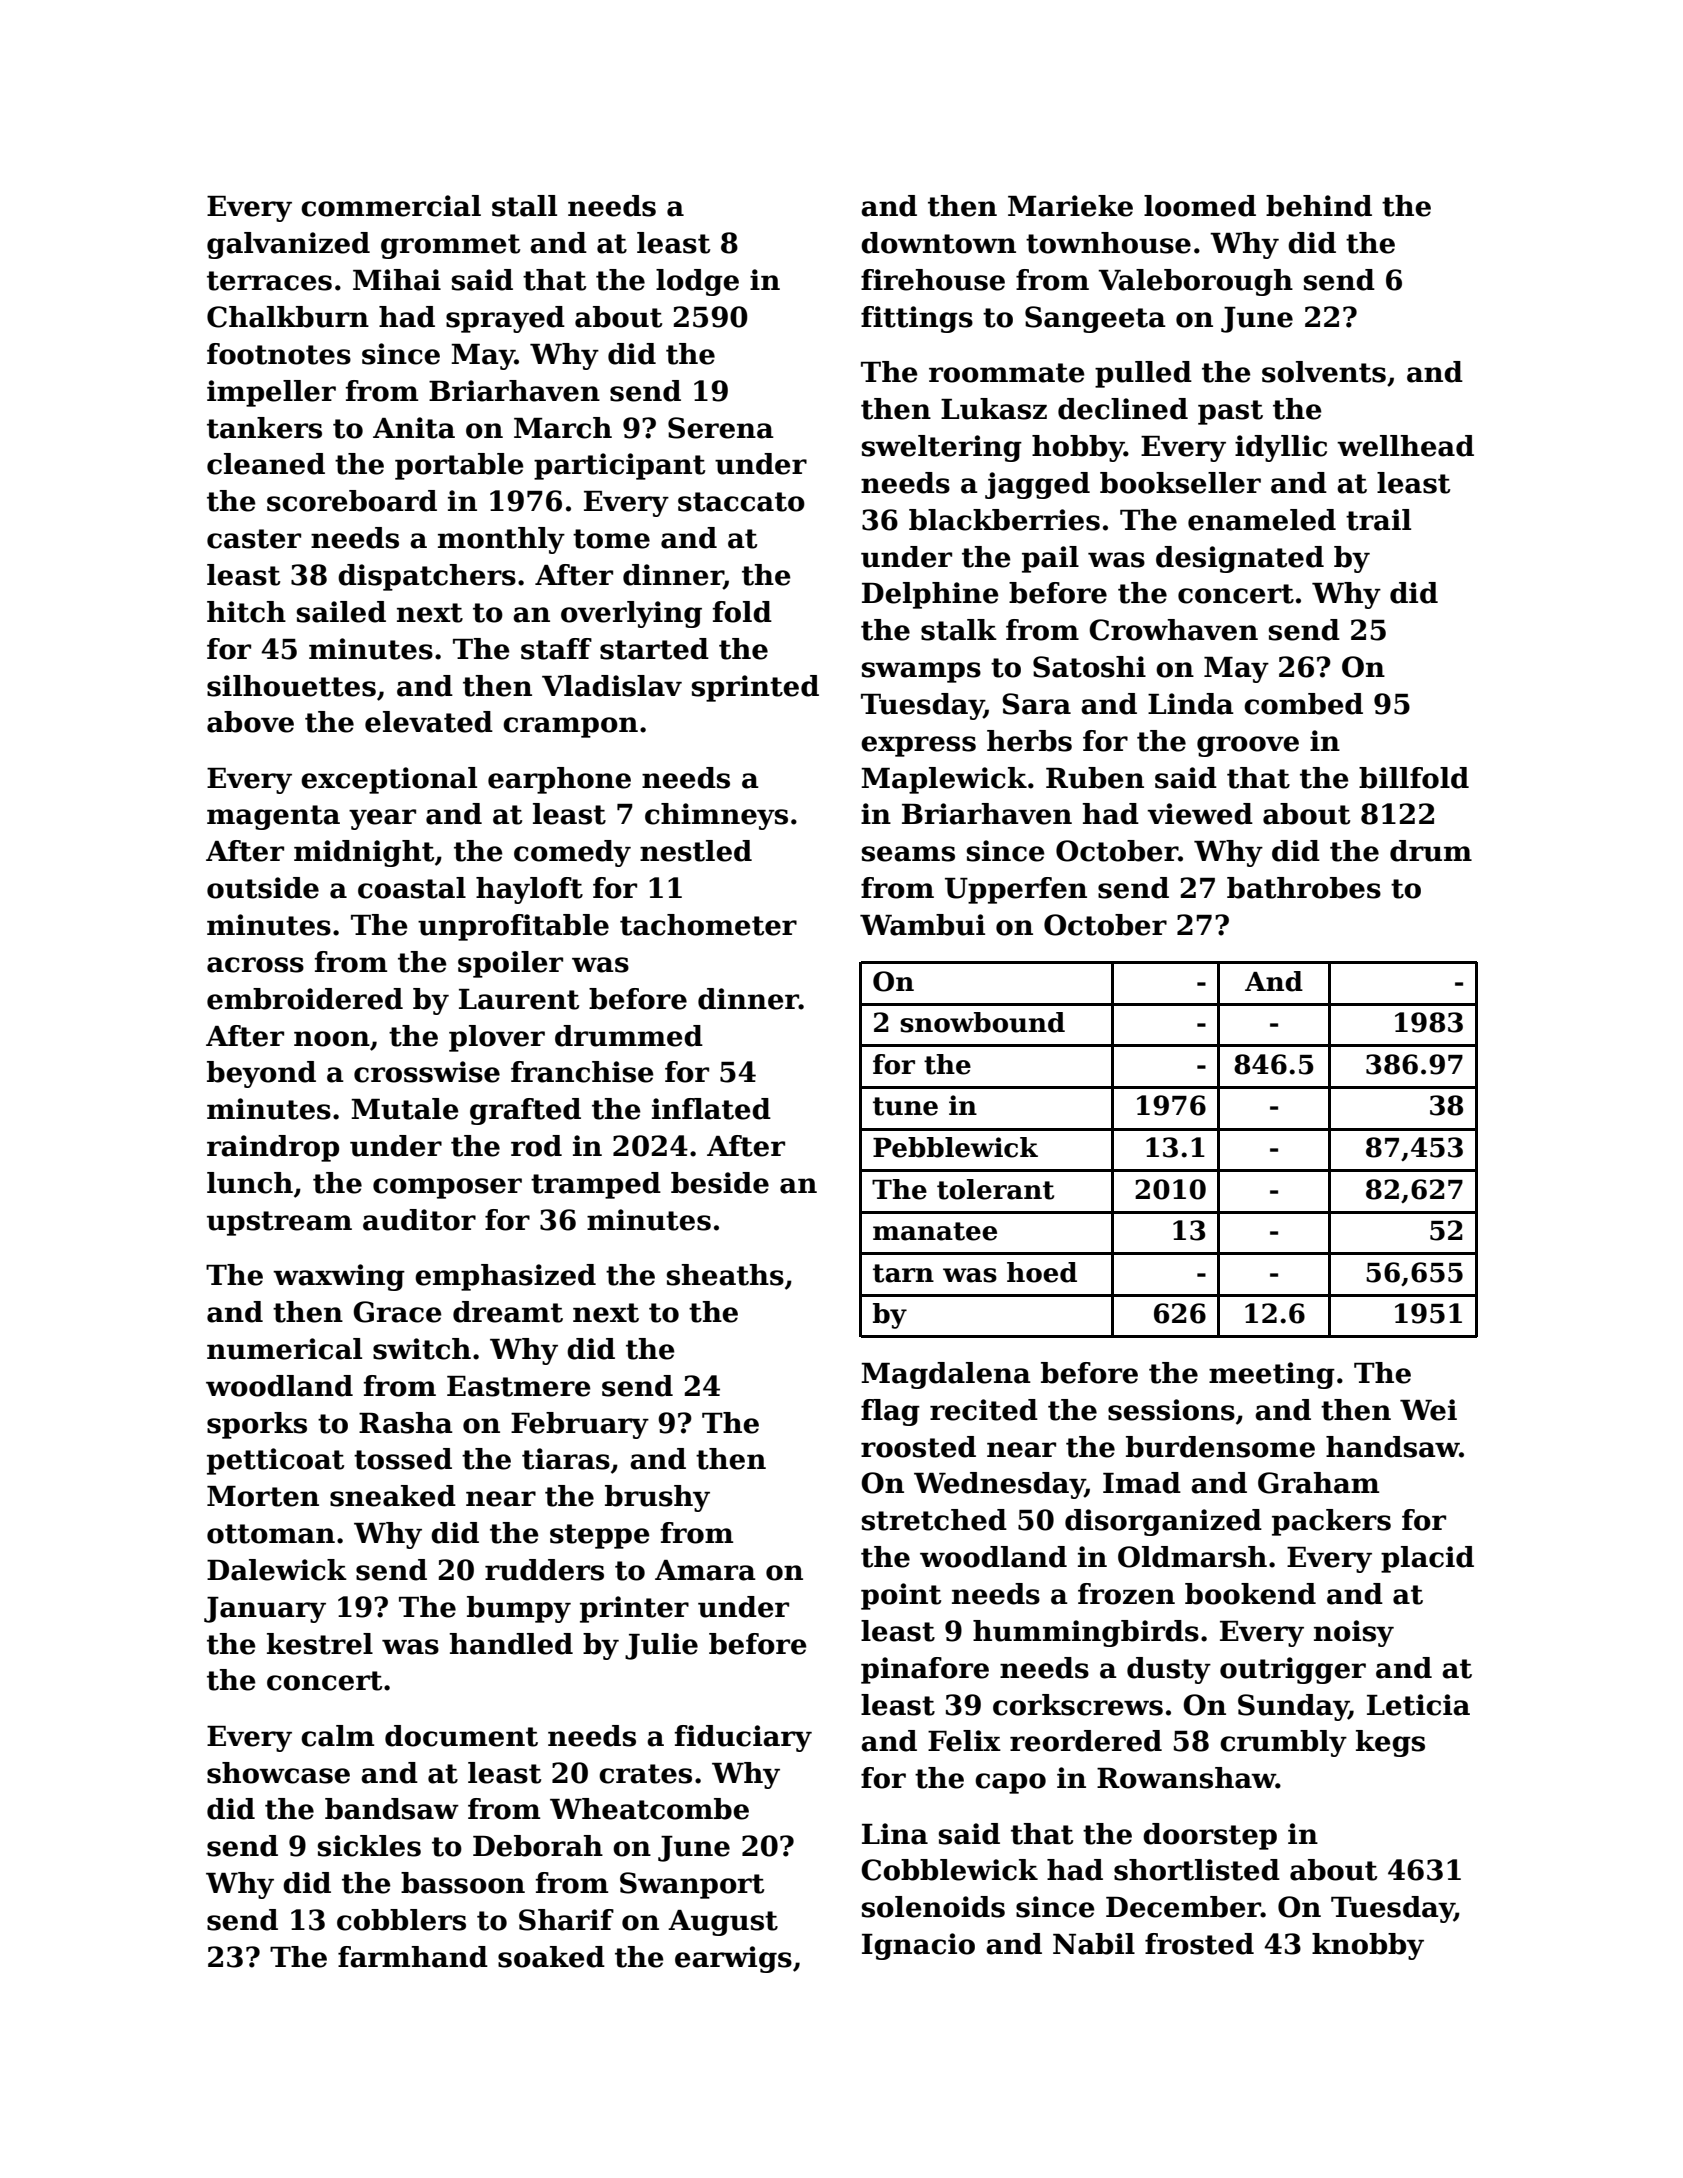 This screenshot has width=1683, height=2178. I want to click on terraces, so click(269, 281).
